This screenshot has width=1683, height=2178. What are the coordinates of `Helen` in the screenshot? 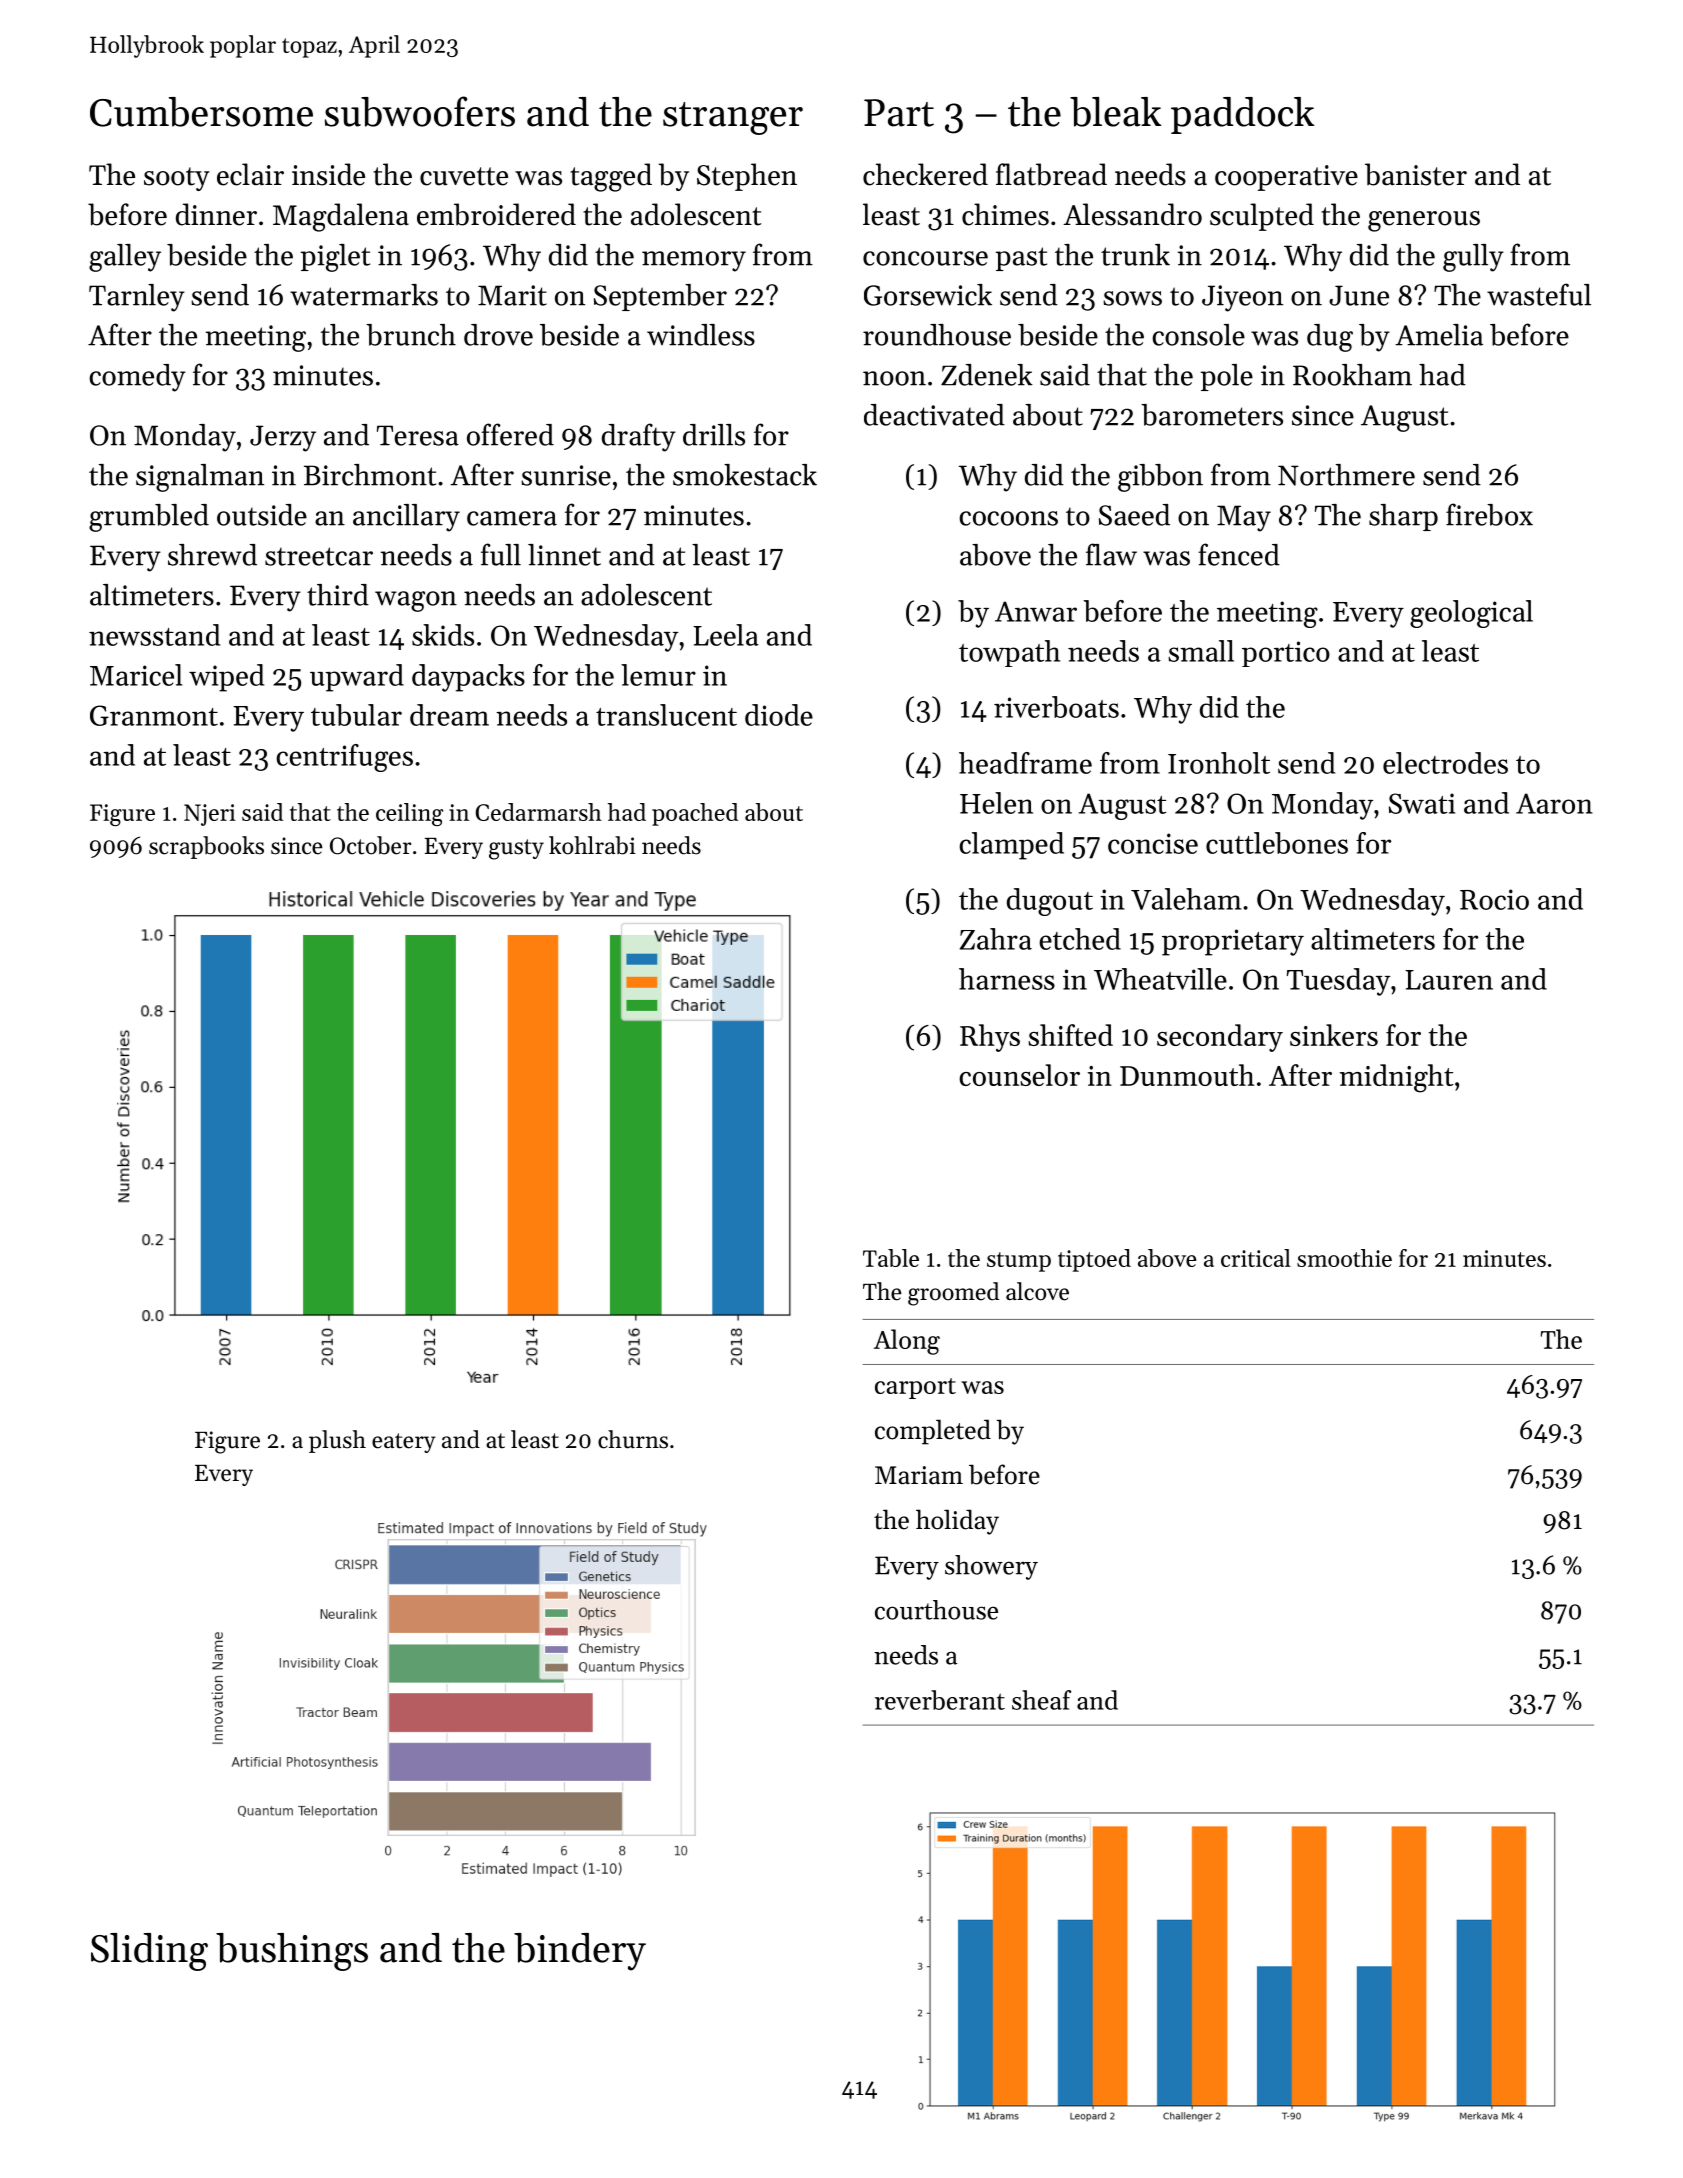 It's located at (996, 803).
